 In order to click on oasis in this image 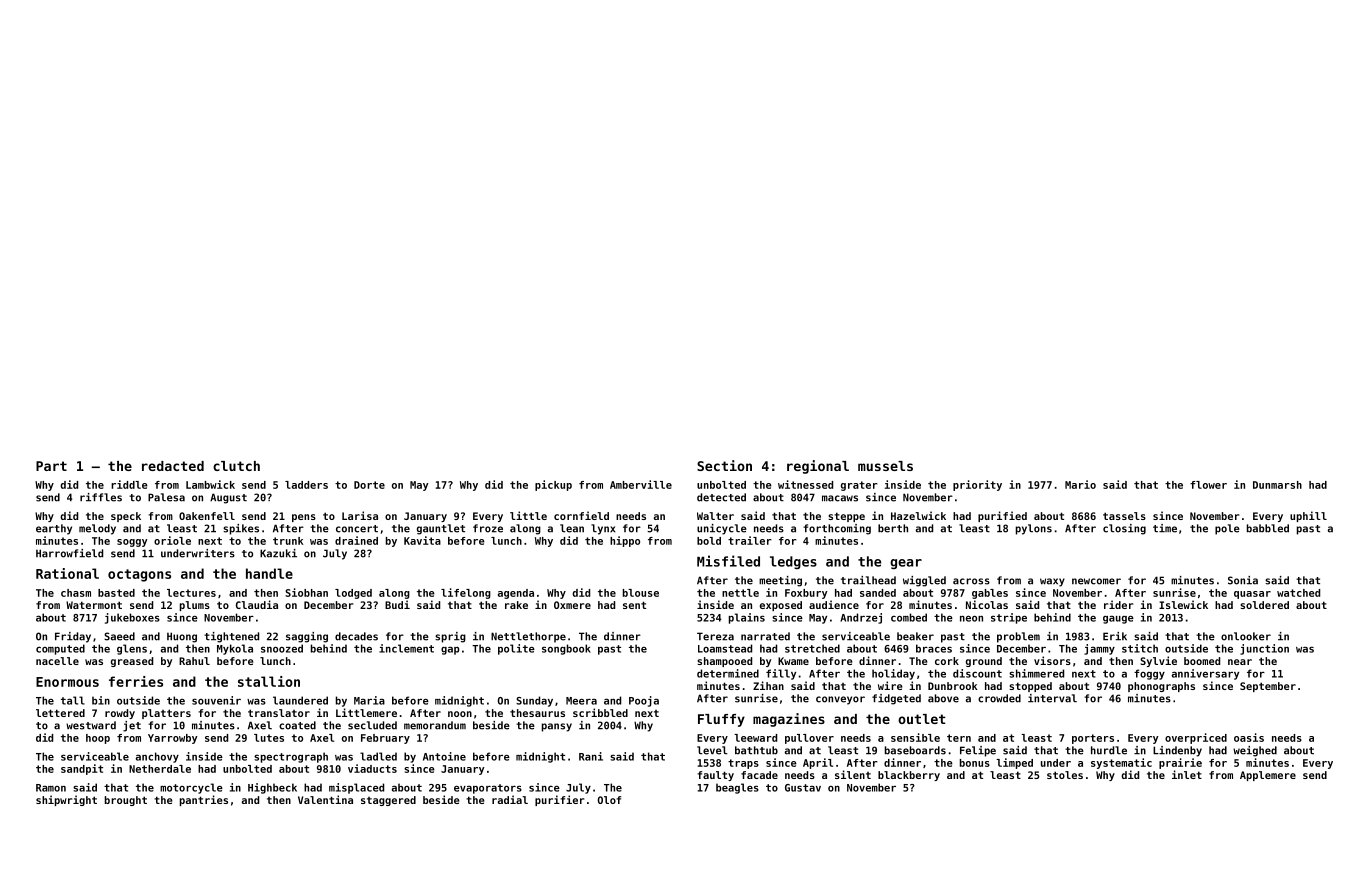, I will do `click(1249, 737)`.
